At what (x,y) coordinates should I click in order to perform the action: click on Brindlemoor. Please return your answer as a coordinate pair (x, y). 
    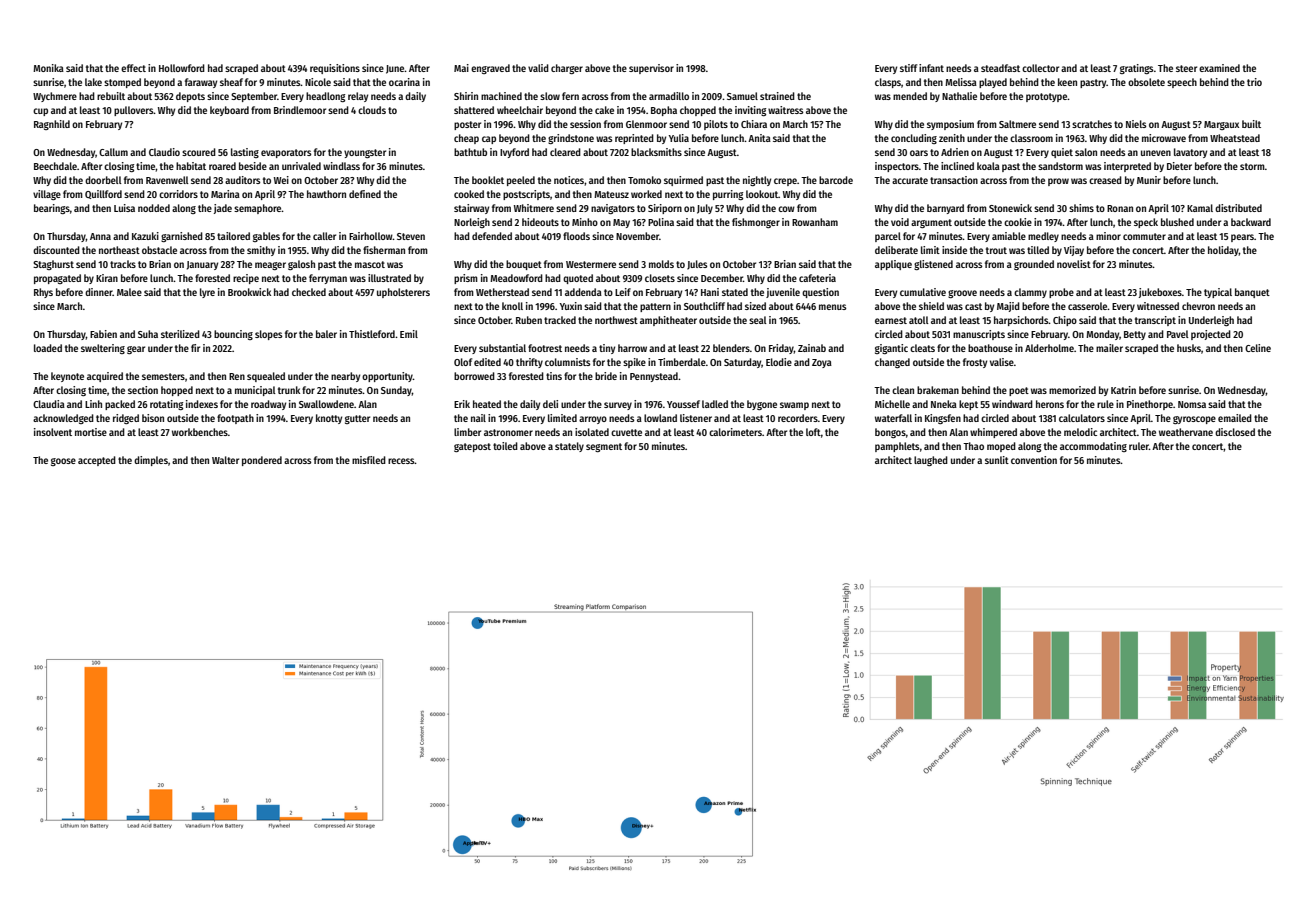
    Looking at the image, I should click on (300, 110).
